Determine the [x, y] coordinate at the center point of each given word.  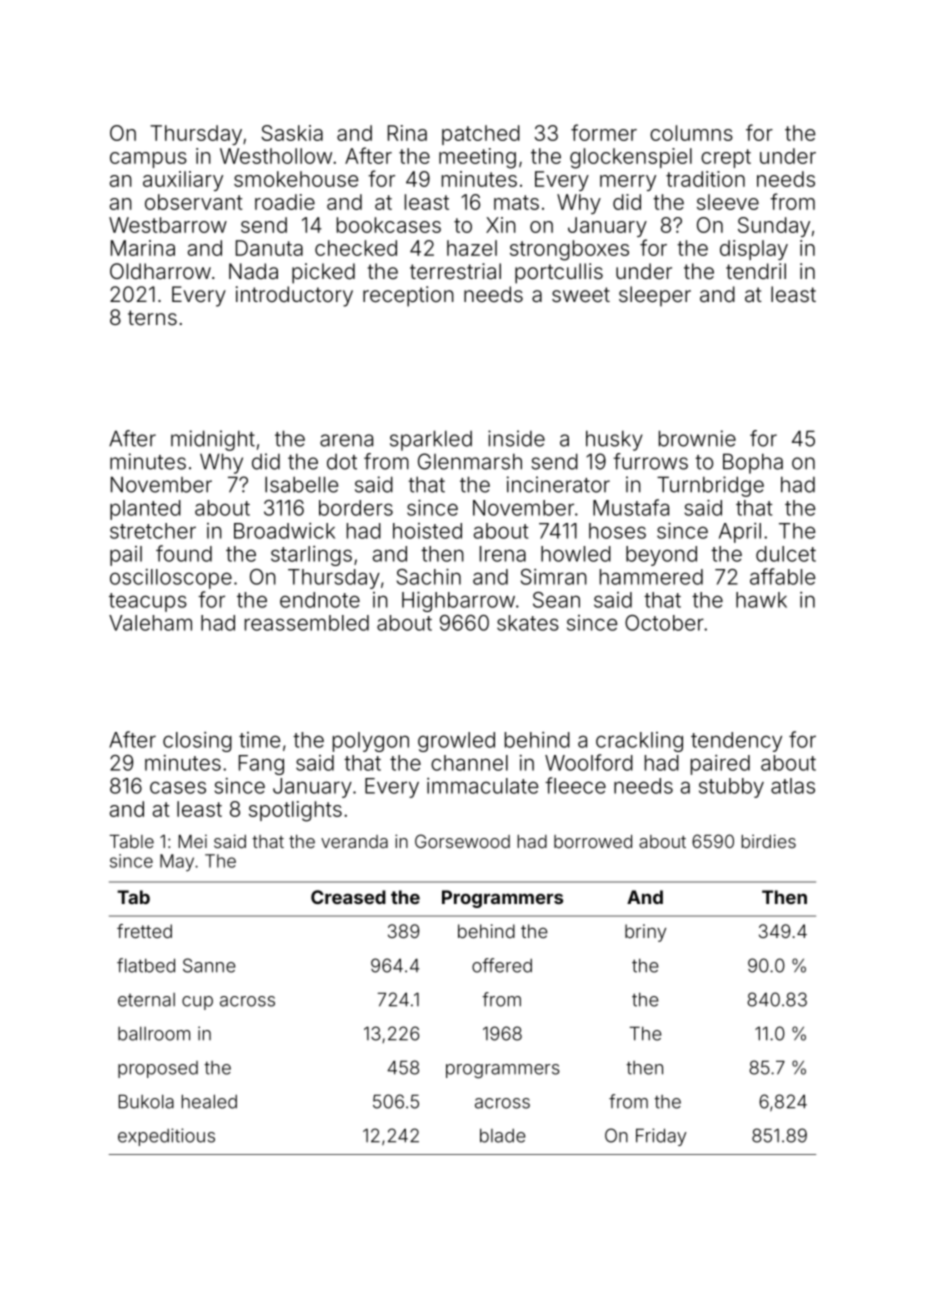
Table [131, 841]
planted [145, 510]
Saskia [292, 133]
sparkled [431, 440]
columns [691, 133]
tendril [756, 271]
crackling [639, 742]
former [604, 132]
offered [502, 965]
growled [456, 742]
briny [645, 933]
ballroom [154, 1034]
